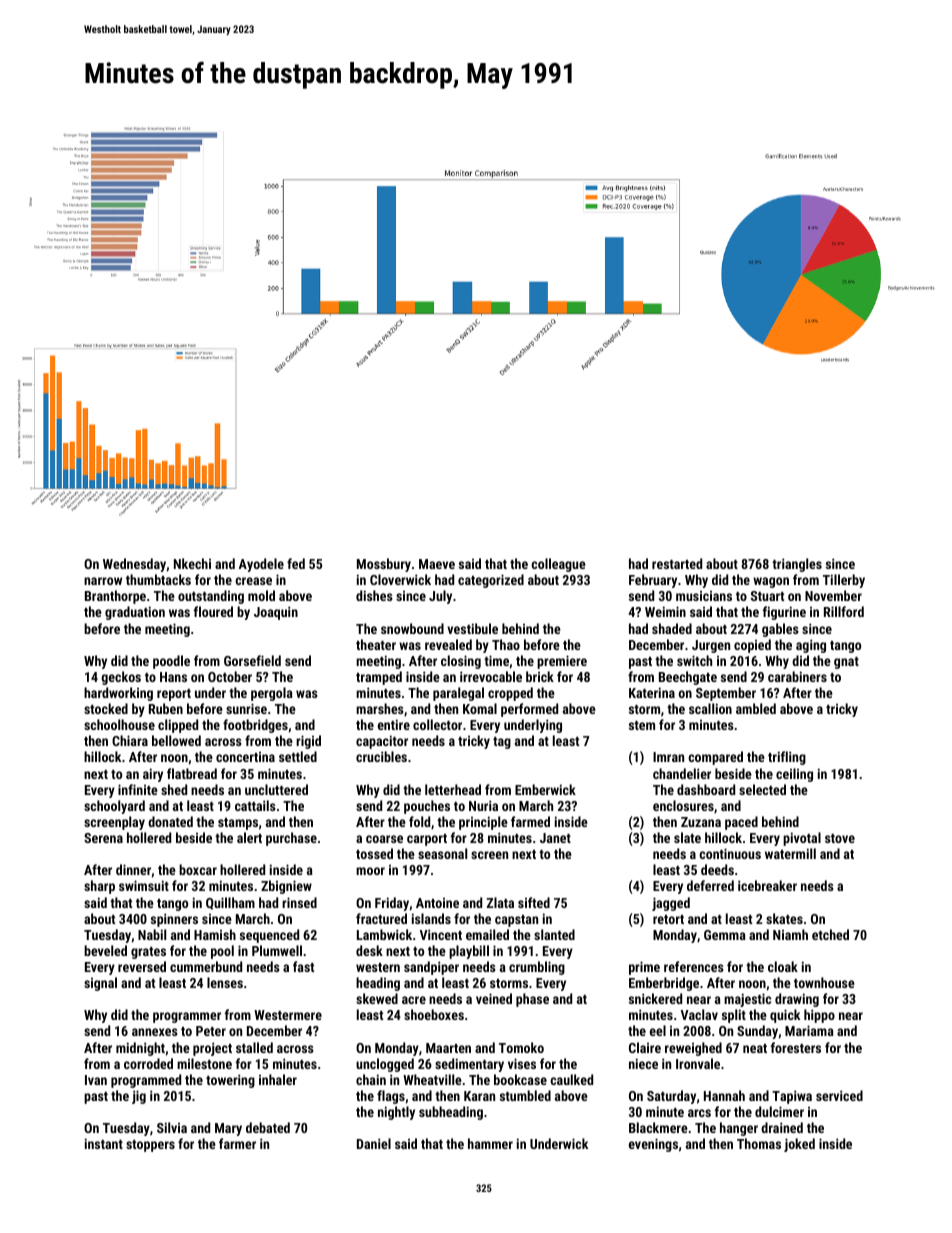 Image resolution: width=952 pixels, height=1233 pixels. I want to click on categorized, so click(491, 581).
